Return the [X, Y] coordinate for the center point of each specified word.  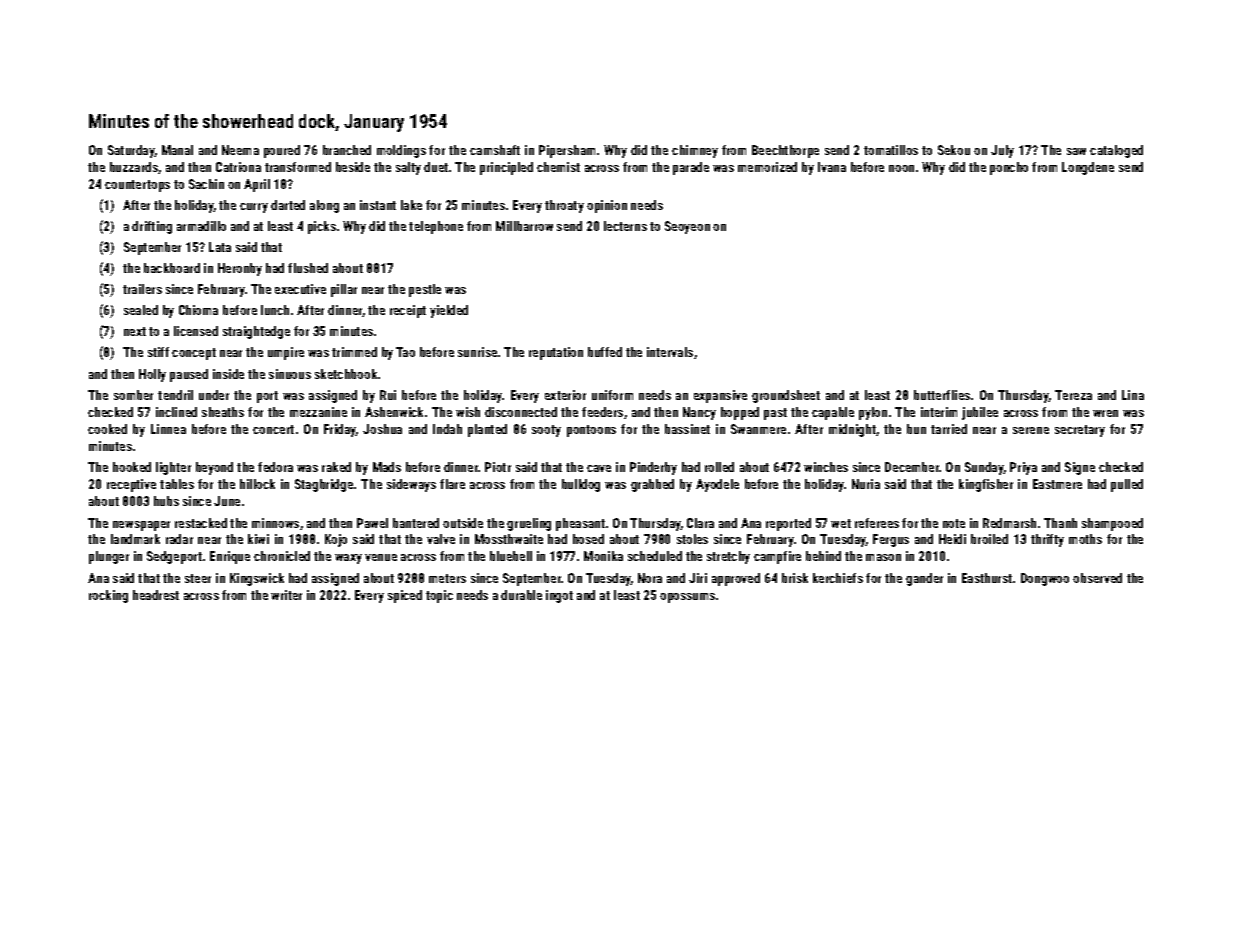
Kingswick [257, 579]
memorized [767, 167]
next [135, 331]
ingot [559, 596]
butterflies [942, 395]
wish [468, 412]
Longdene [1088, 168]
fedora [275, 467]
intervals [670, 352]
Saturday [131, 151]
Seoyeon [687, 227]
